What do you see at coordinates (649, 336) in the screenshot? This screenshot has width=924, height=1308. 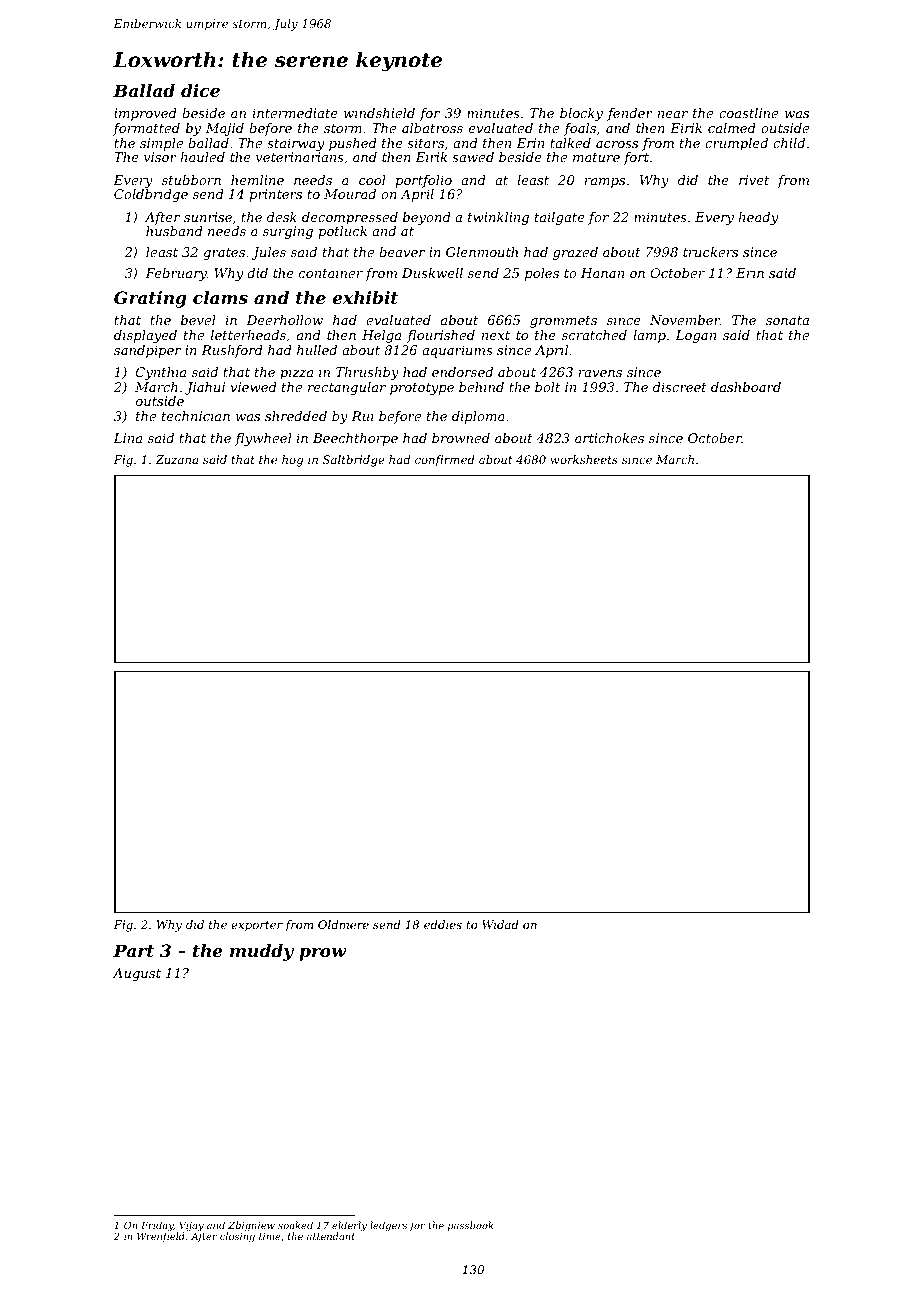 I see `lamp` at bounding box center [649, 336].
